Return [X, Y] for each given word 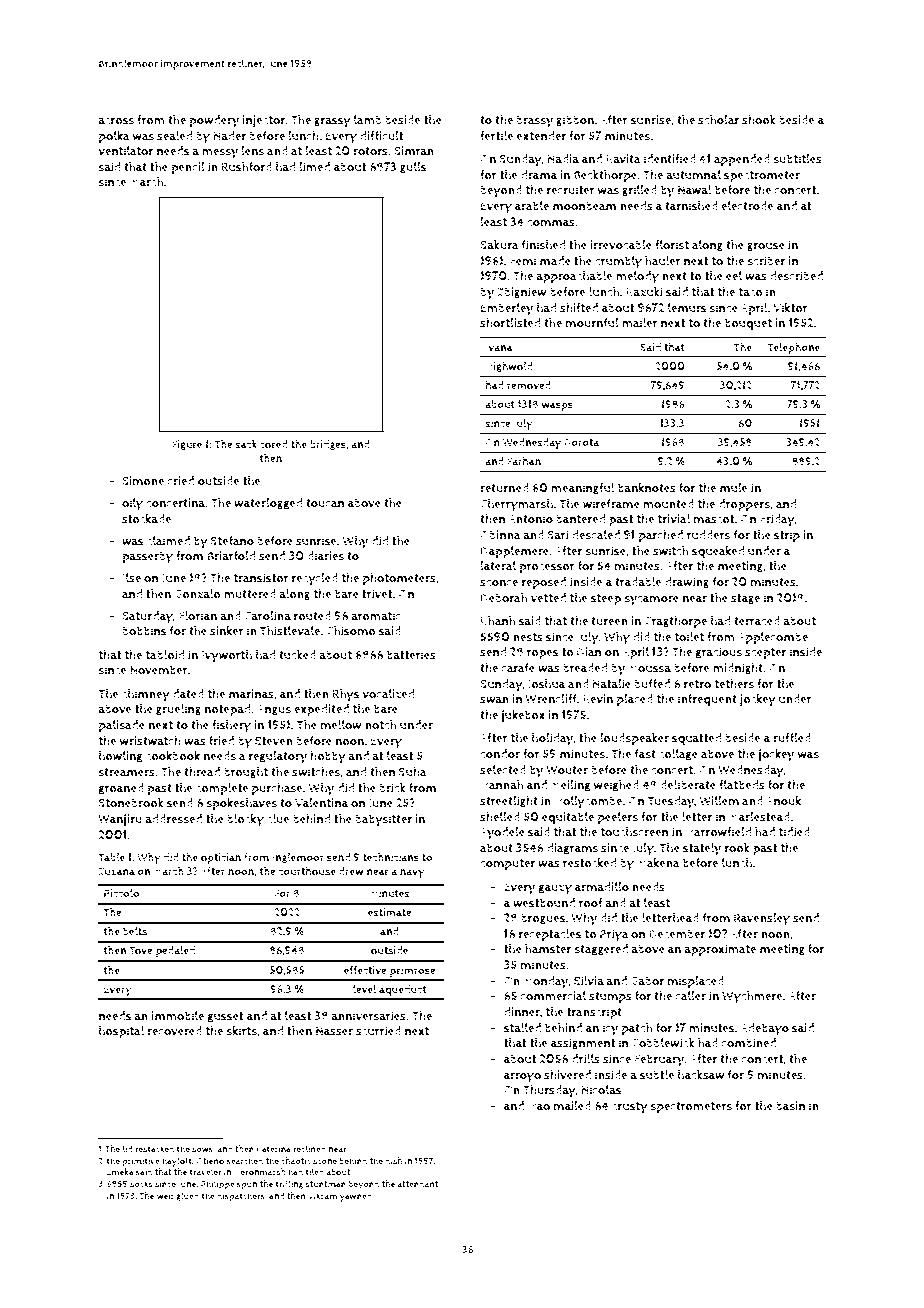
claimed [168, 541]
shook [759, 120]
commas [551, 223]
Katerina [273, 1149]
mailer [640, 323]
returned [504, 488]
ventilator [125, 151]
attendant [417, 1183]
